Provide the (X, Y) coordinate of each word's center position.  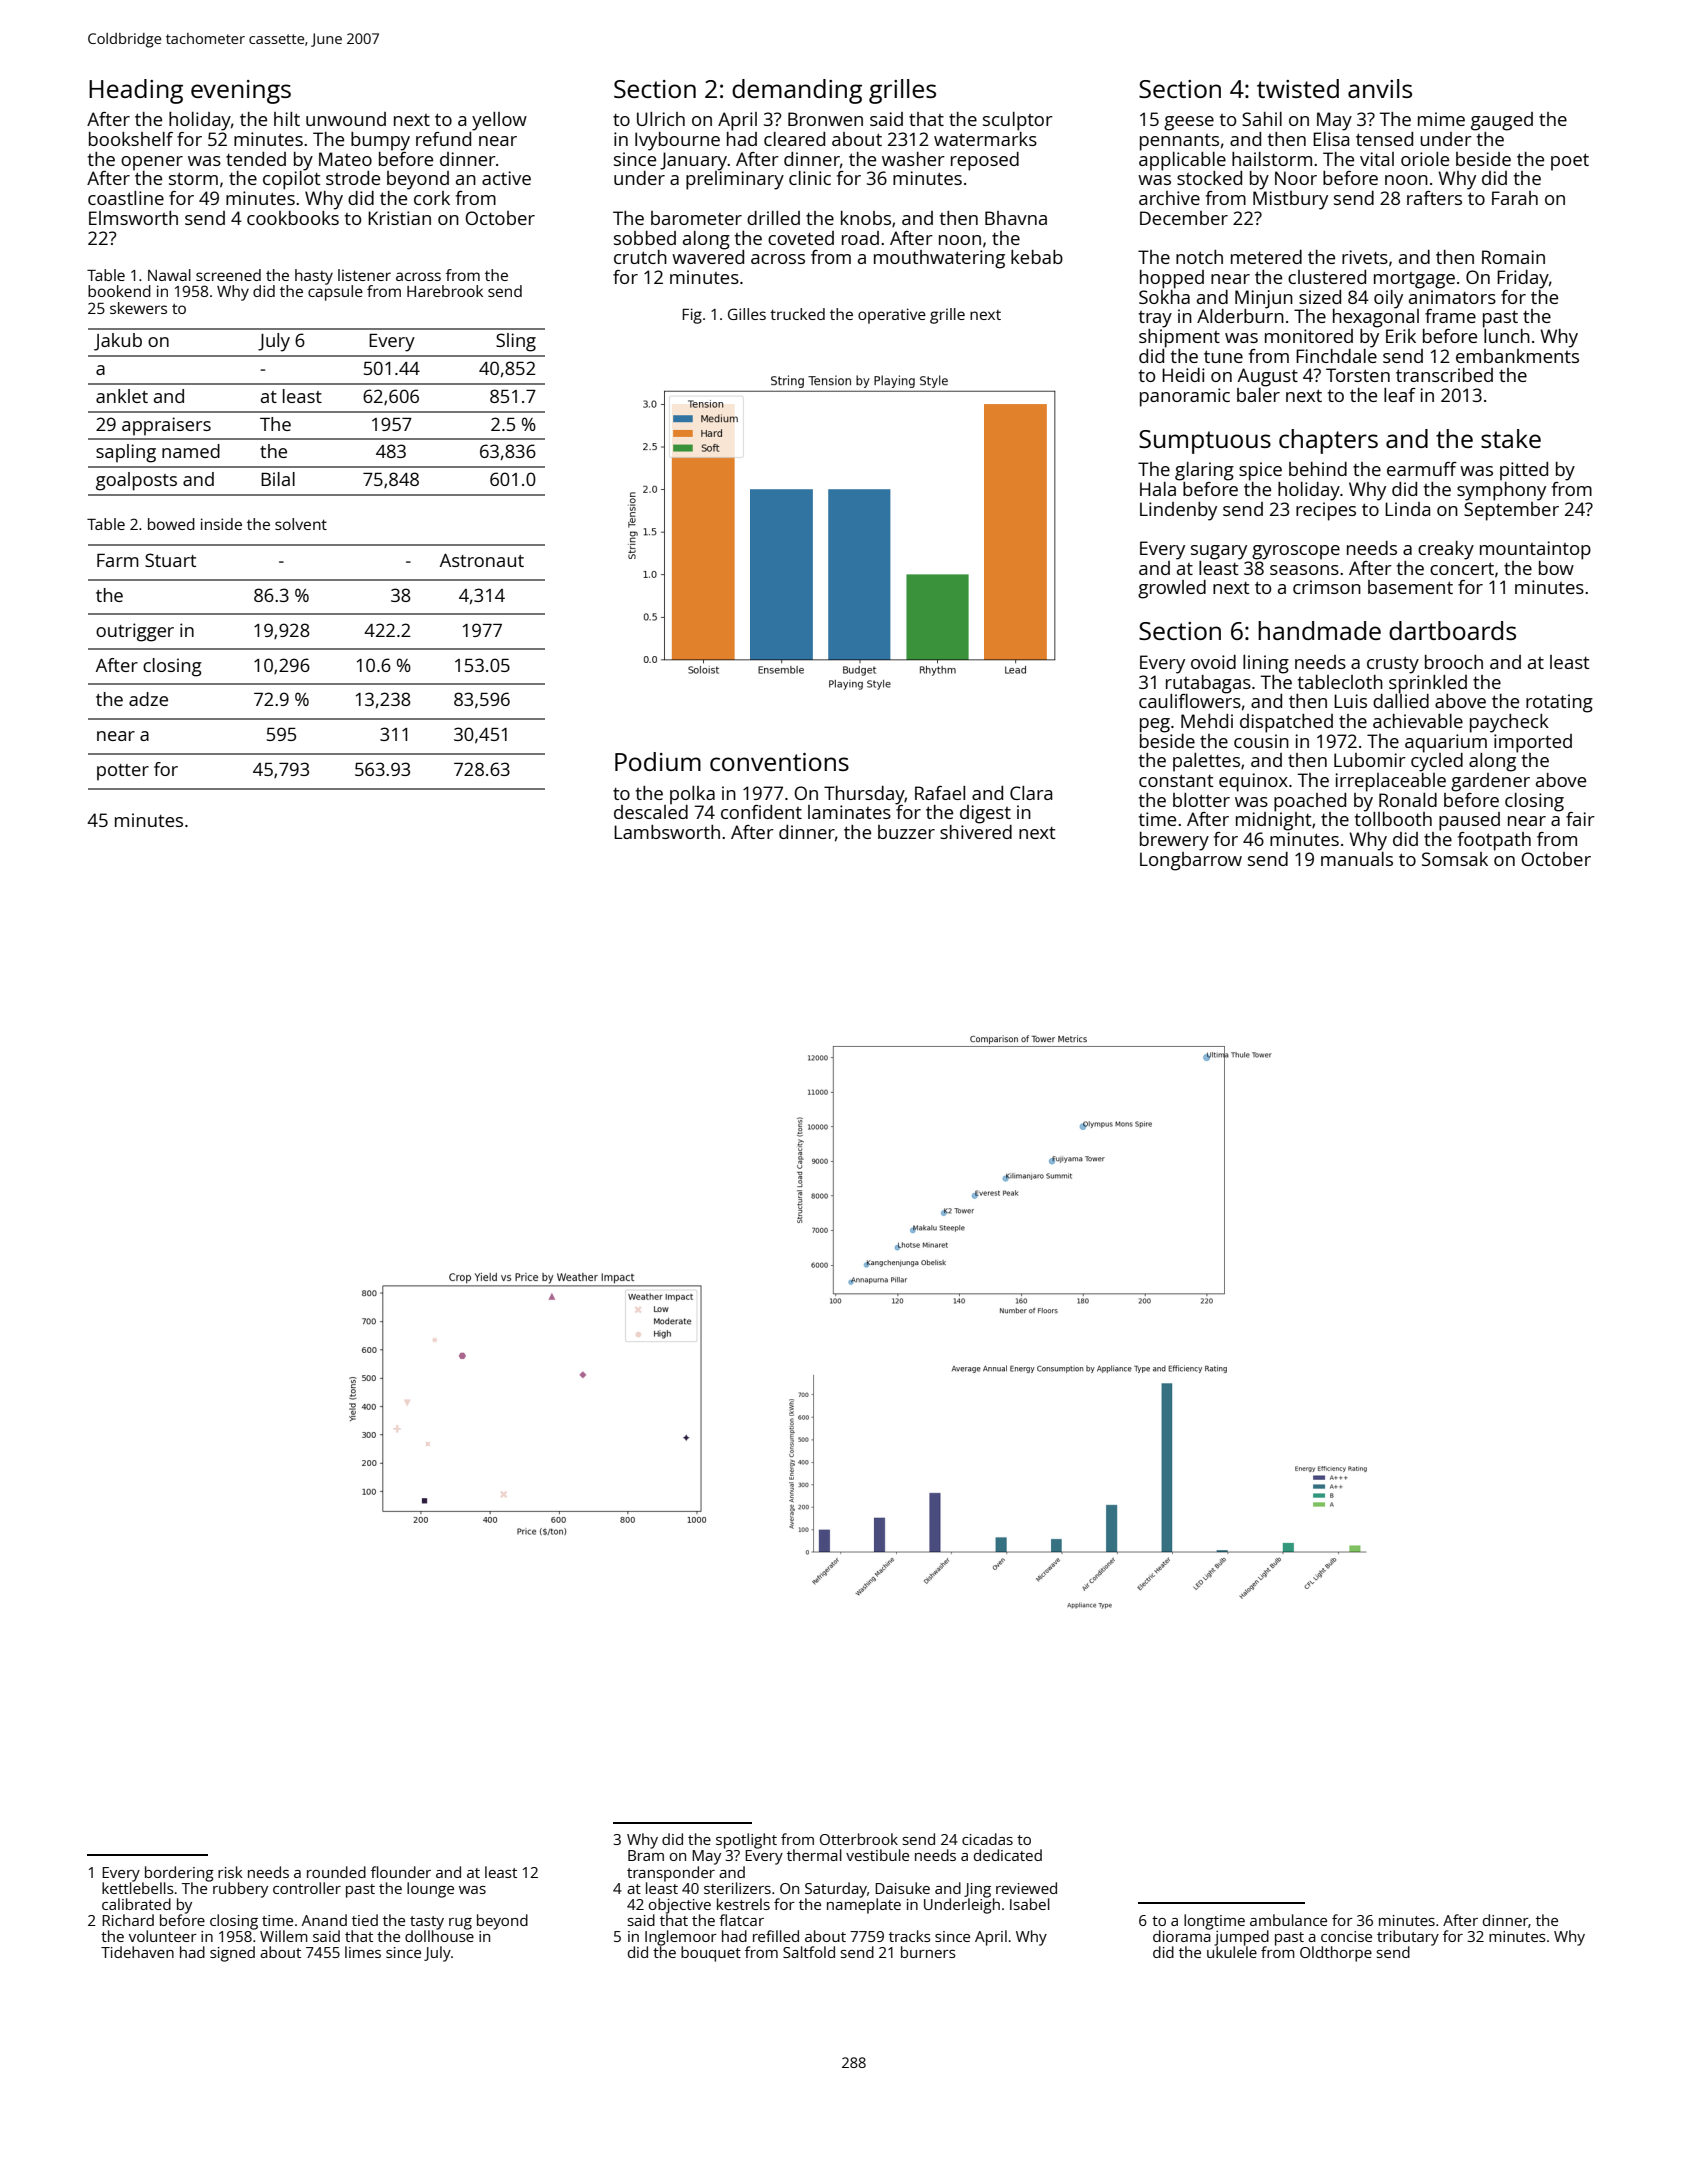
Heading (136, 91)
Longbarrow (1191, 861)
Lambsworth (667, 832)
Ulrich (661, 119)
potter (123, 772)
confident (761, 812)
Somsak (1455, 859)
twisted (1298, 88)
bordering (179, 1874)
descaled (651, 812)
